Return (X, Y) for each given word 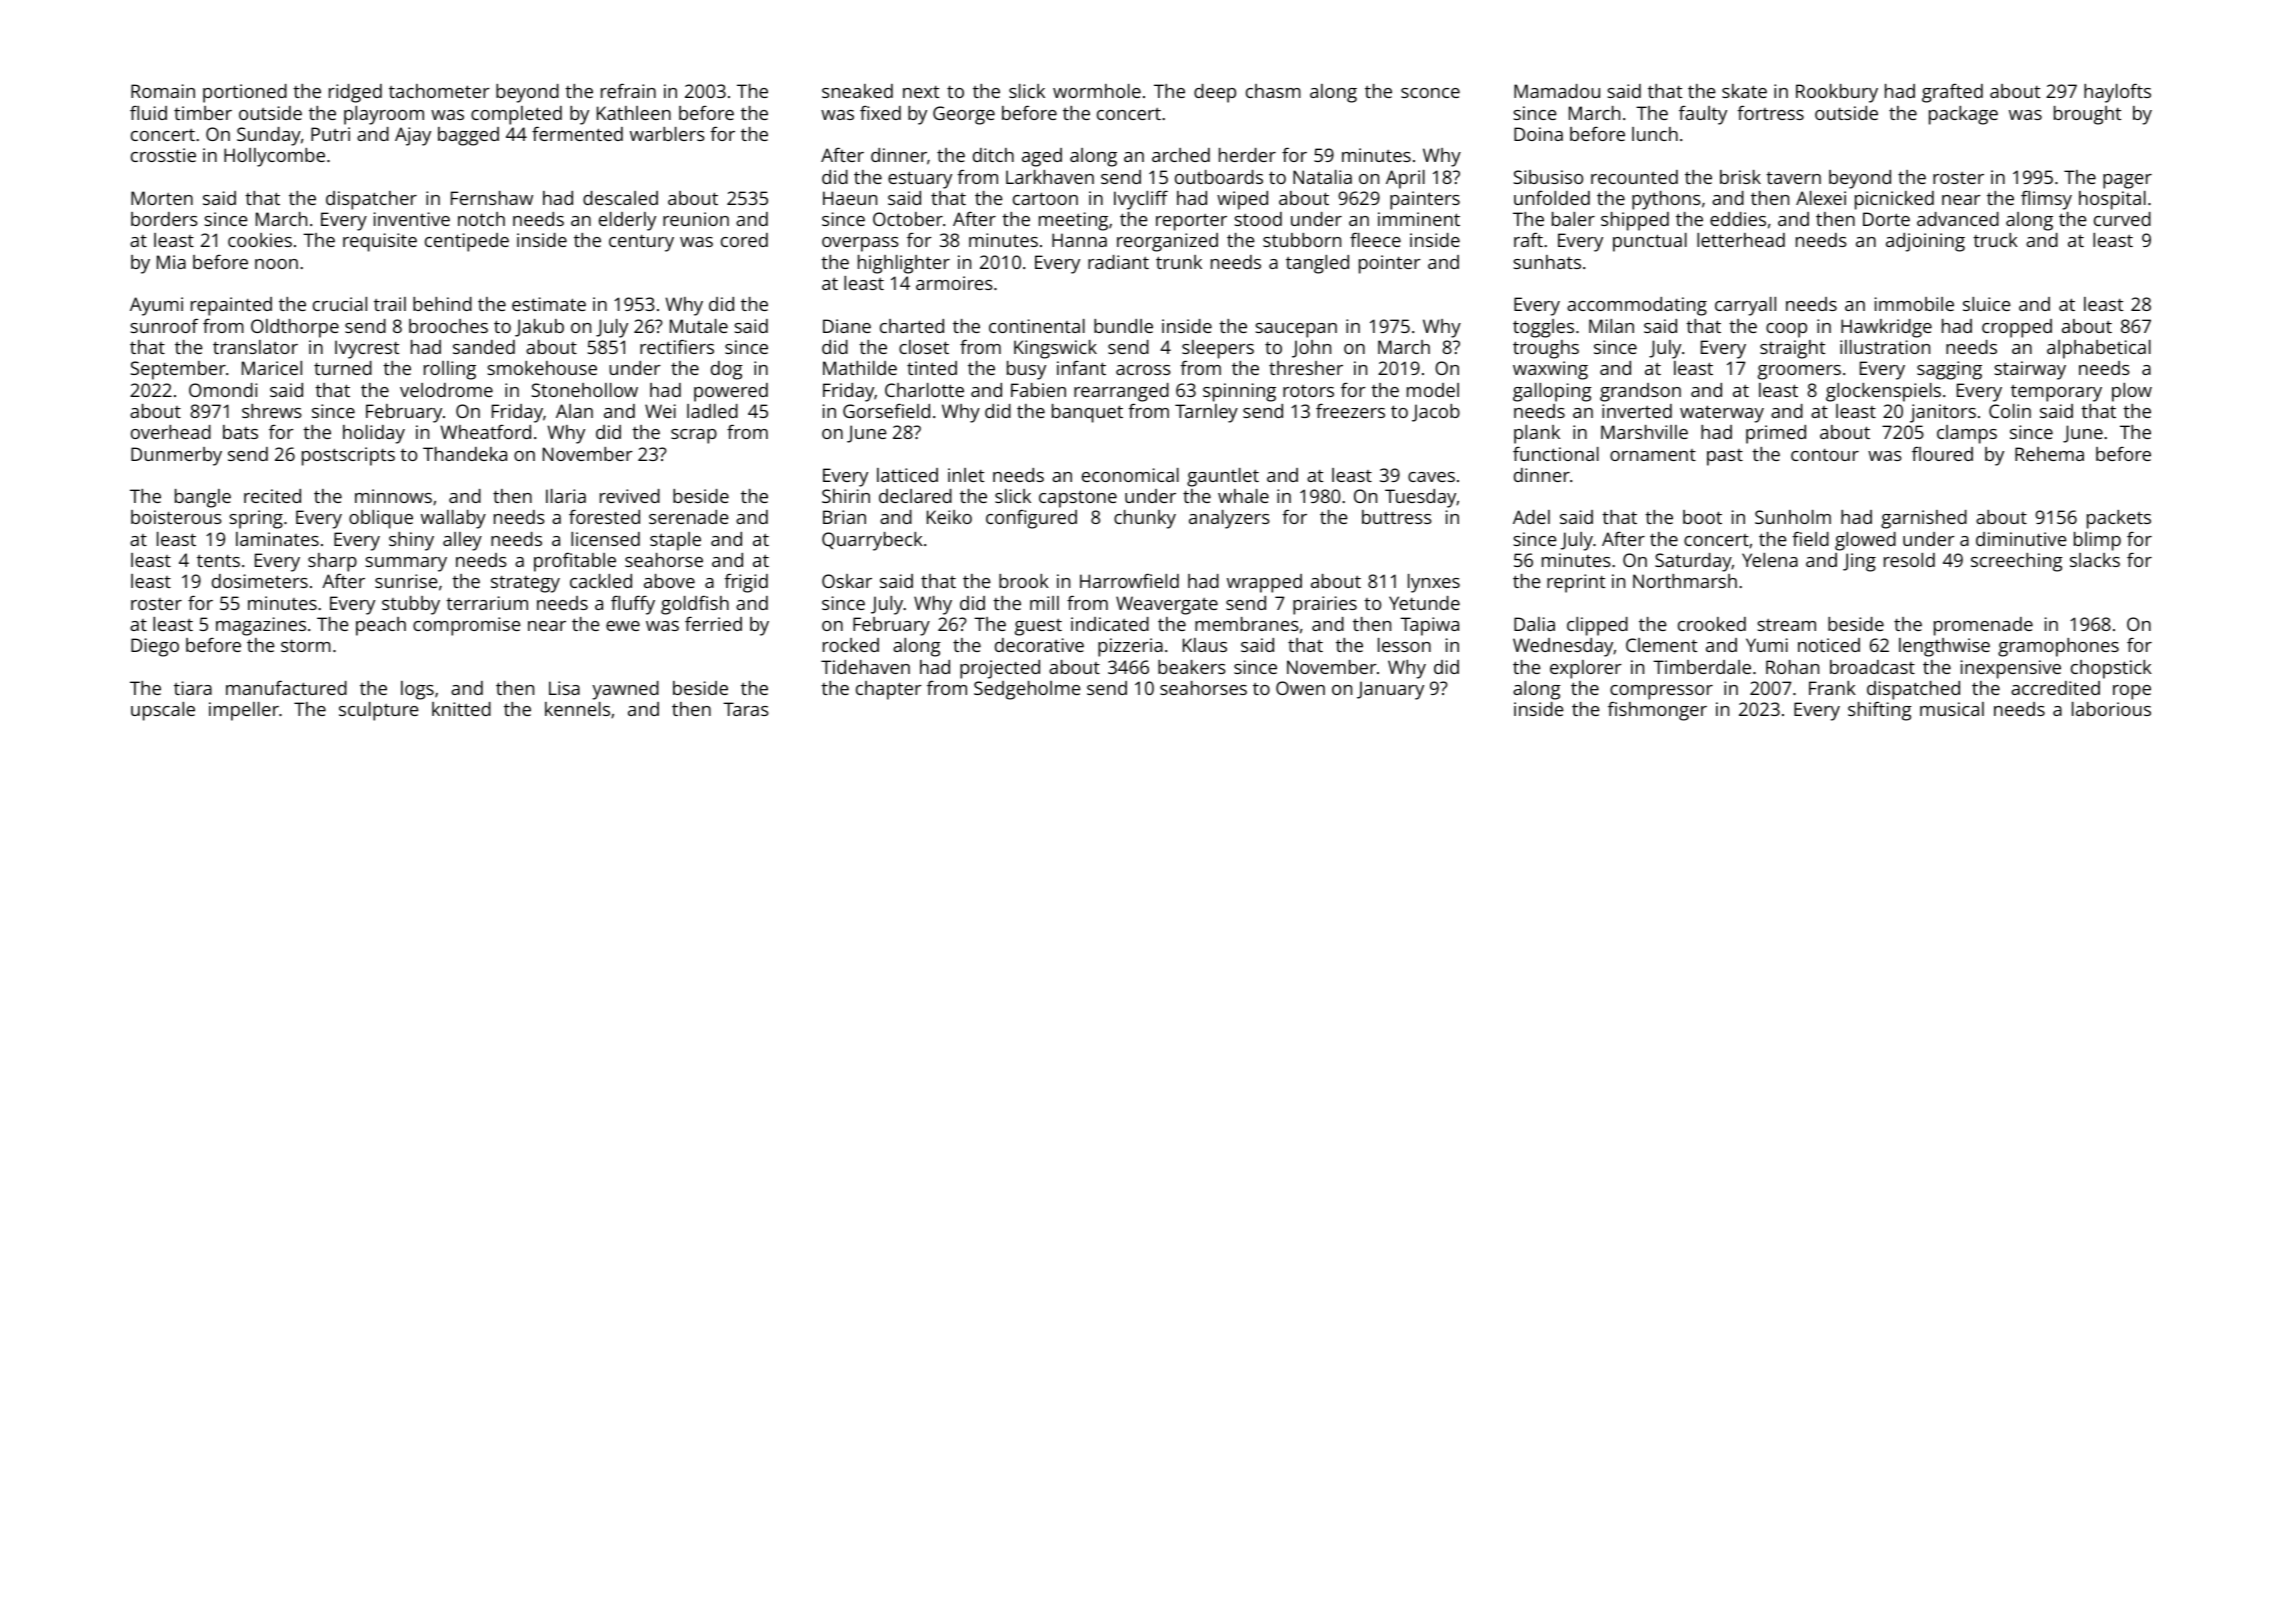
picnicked (1894, 200)
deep (1215, 93)
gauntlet (1223, 477)
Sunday (269, 136)
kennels (577, 709)
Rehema (2049, 454)
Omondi (223, 390)
